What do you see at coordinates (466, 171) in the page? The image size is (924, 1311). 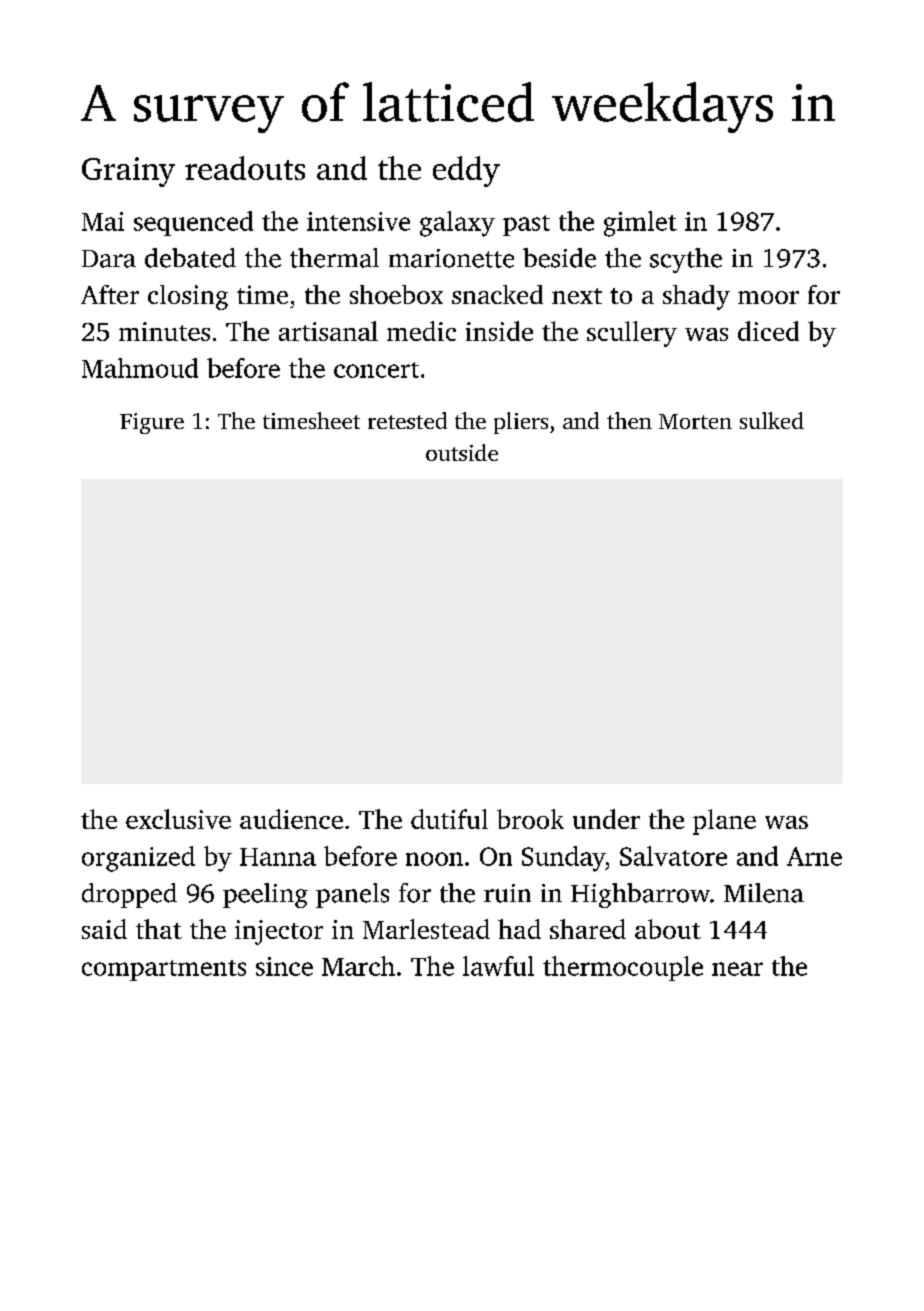 I see `eddy` at bounding box center [466, 171].
